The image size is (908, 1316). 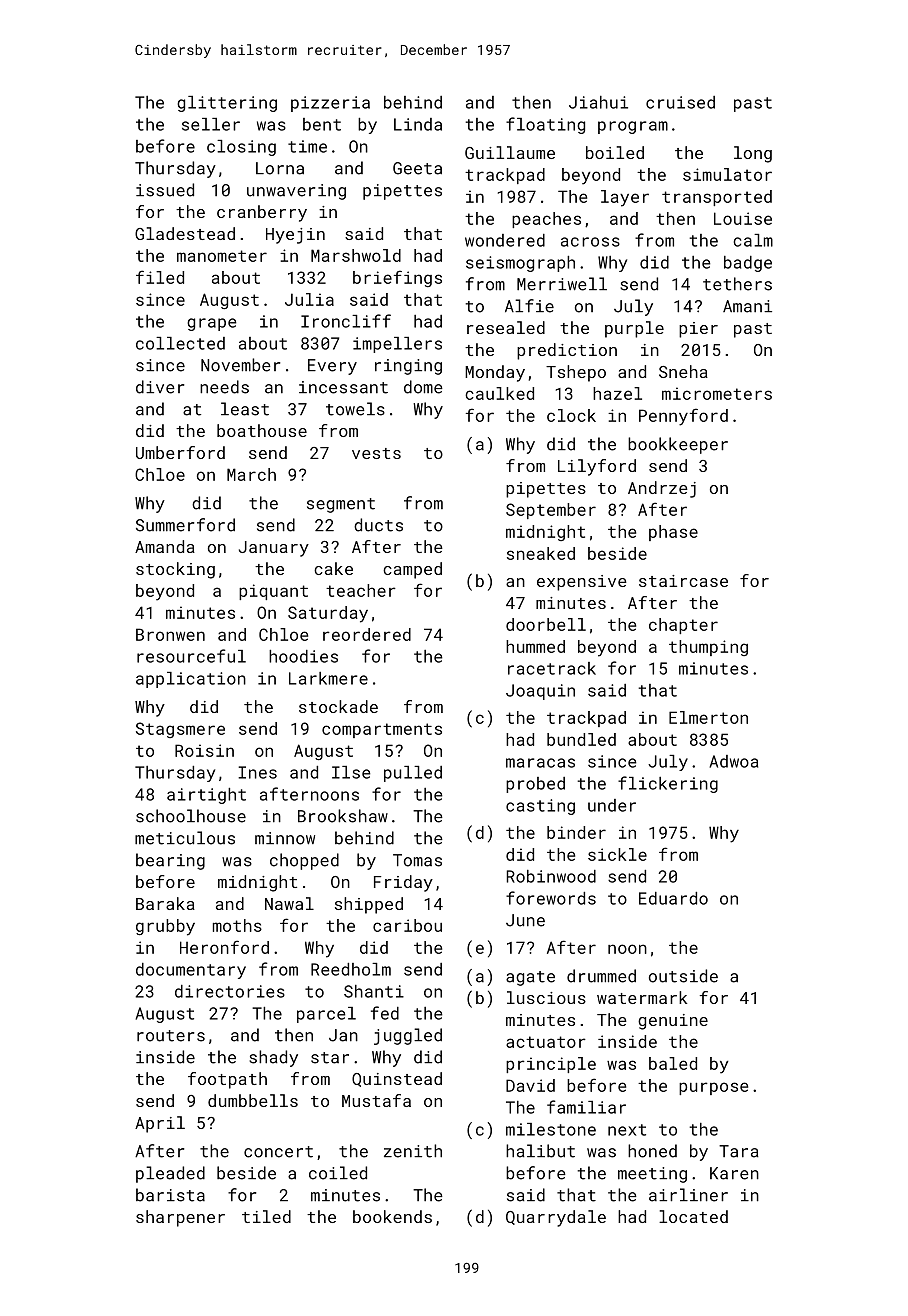 What do you see at coordinates (266, 1216) in the screenshot?
I see `tiled` at bounding box center [266, 1216].
